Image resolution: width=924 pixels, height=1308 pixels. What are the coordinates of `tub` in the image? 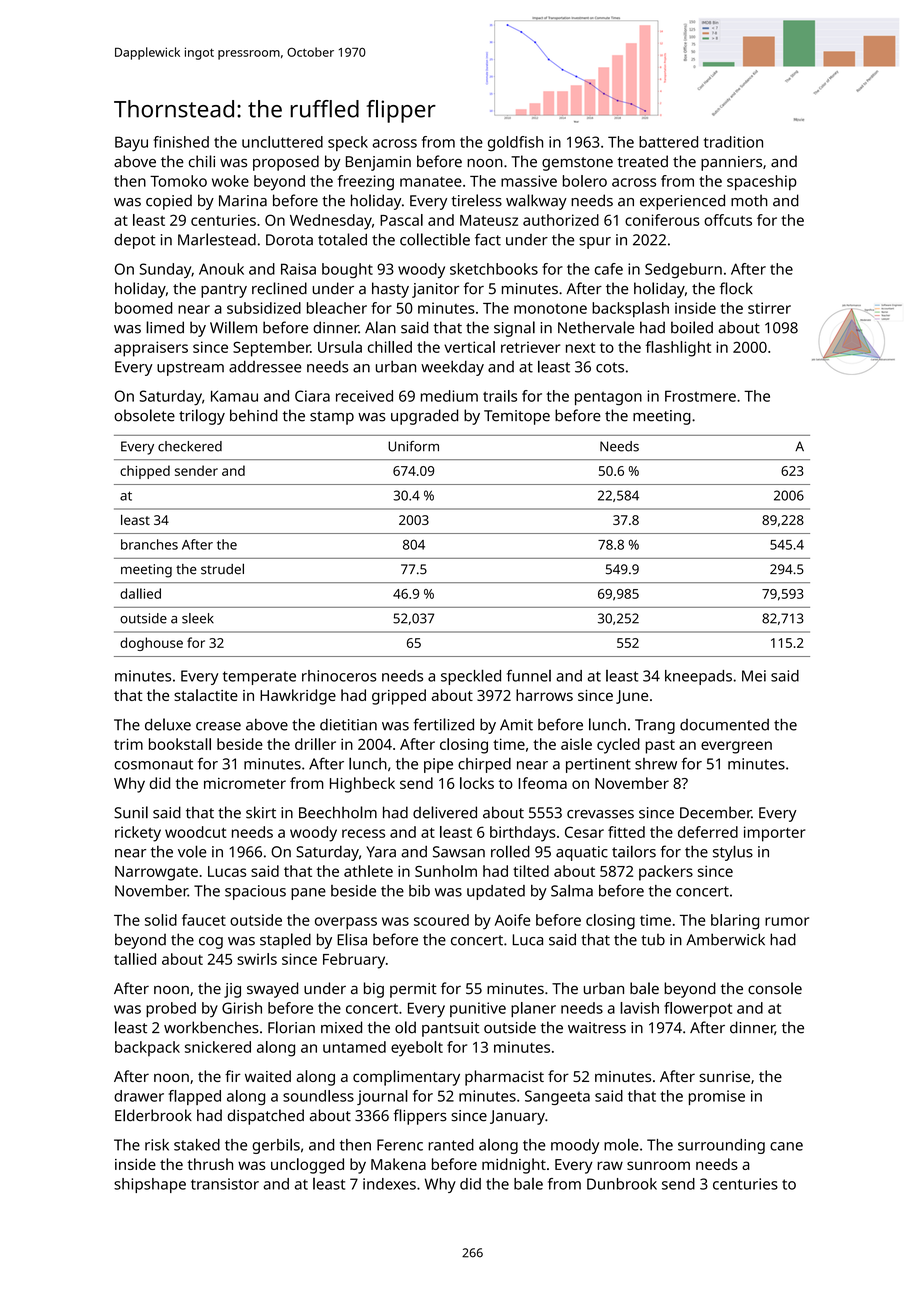 It's located at (653, 939).
